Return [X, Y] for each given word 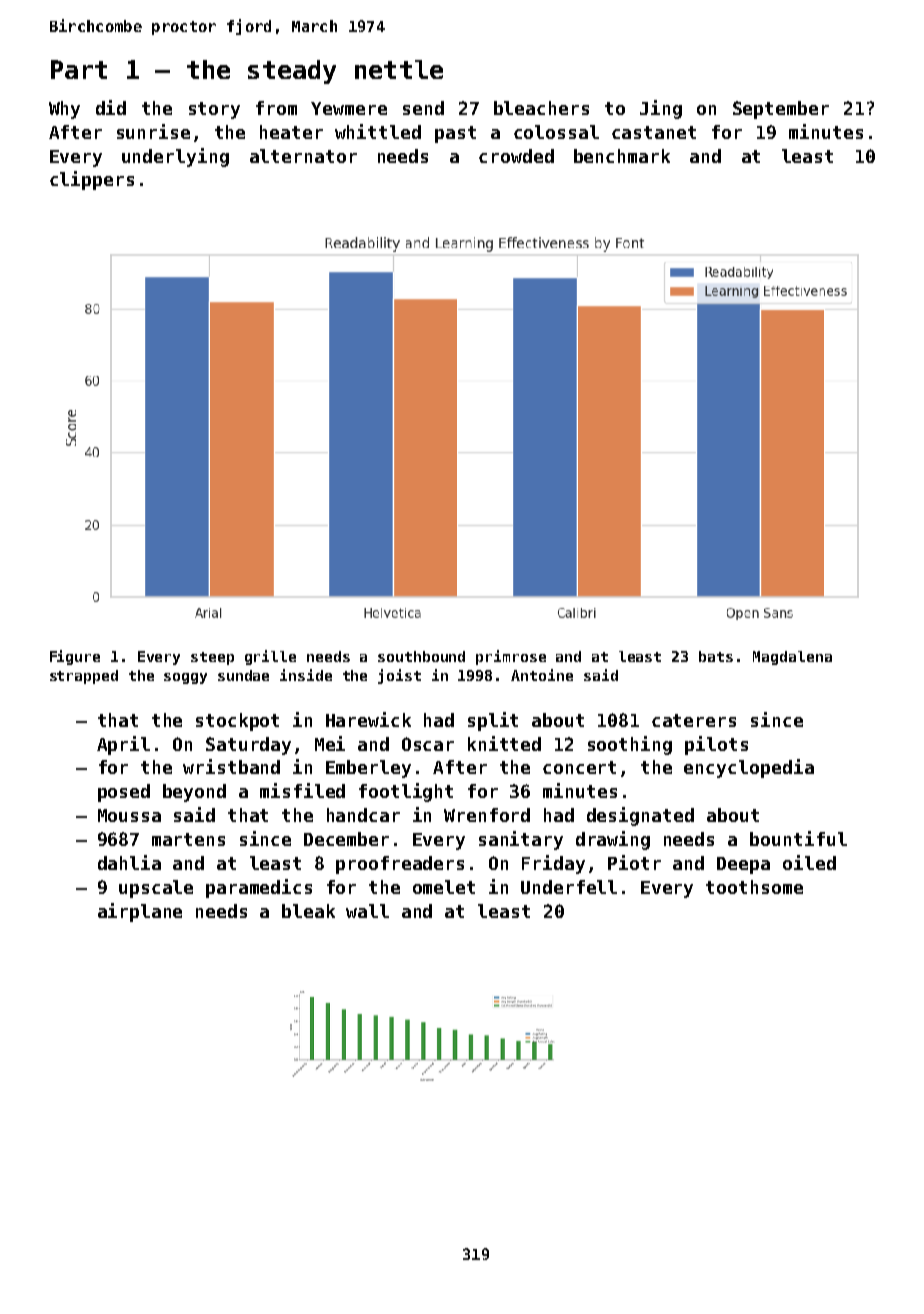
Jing [661, 109]
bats [716, 656]
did [111, 107]
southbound [421, 656]
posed [124, 793]
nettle [399, 69]
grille [270, 657]
